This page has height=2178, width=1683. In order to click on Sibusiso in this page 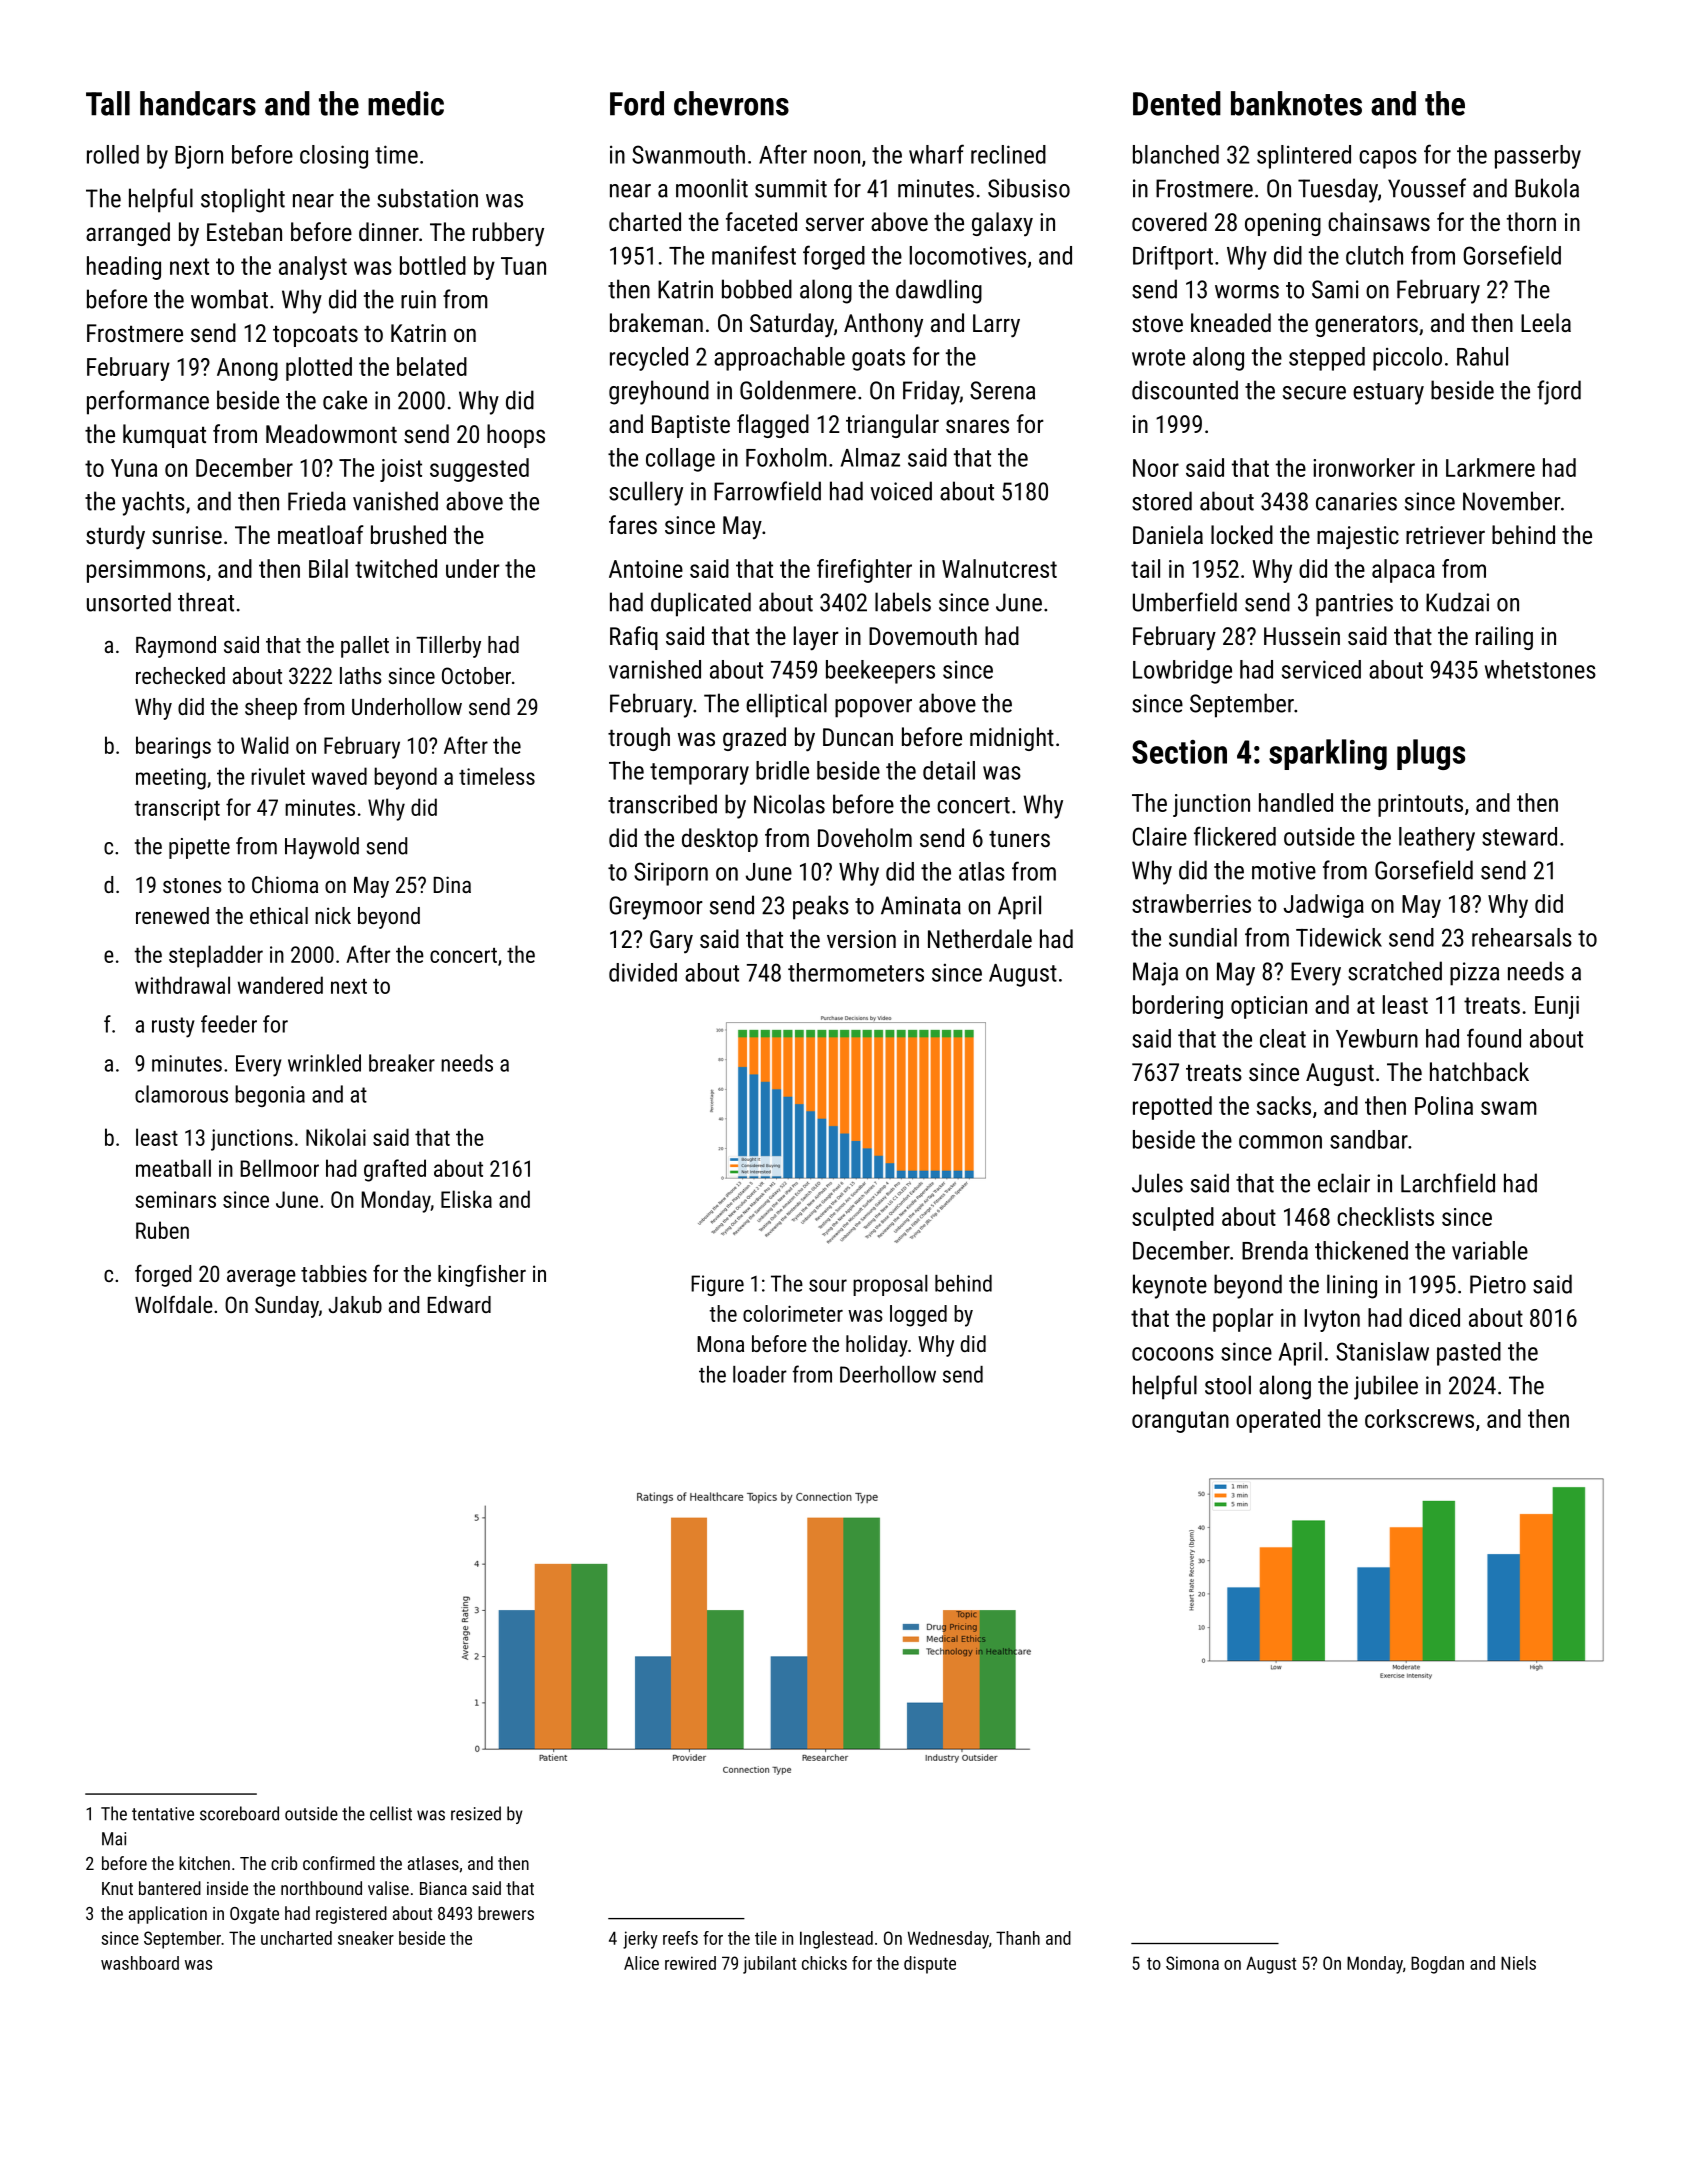, I will do `click(1029, 188)`.
